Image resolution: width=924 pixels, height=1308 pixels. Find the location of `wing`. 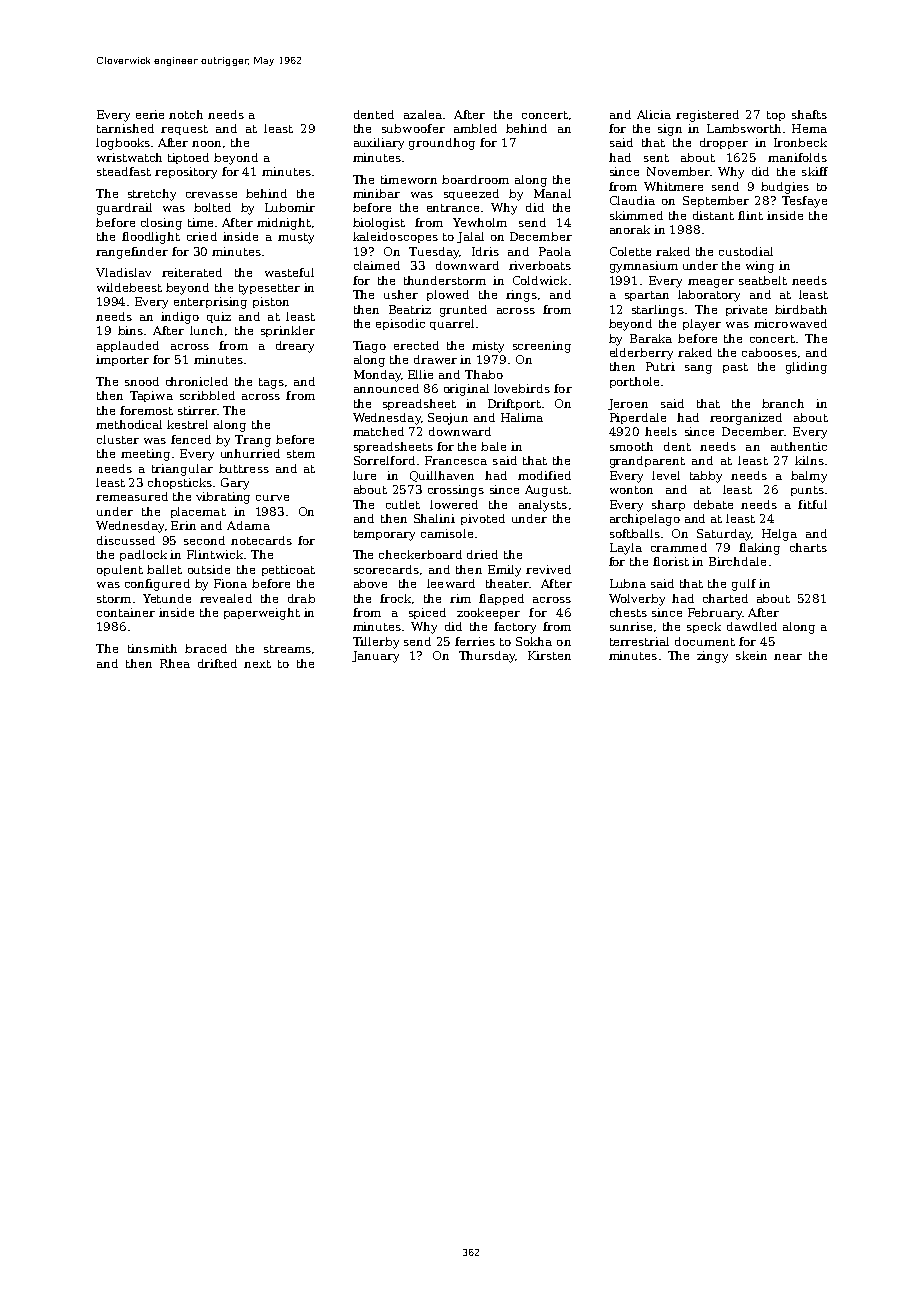

wing is located at coordinates (760, 267).
